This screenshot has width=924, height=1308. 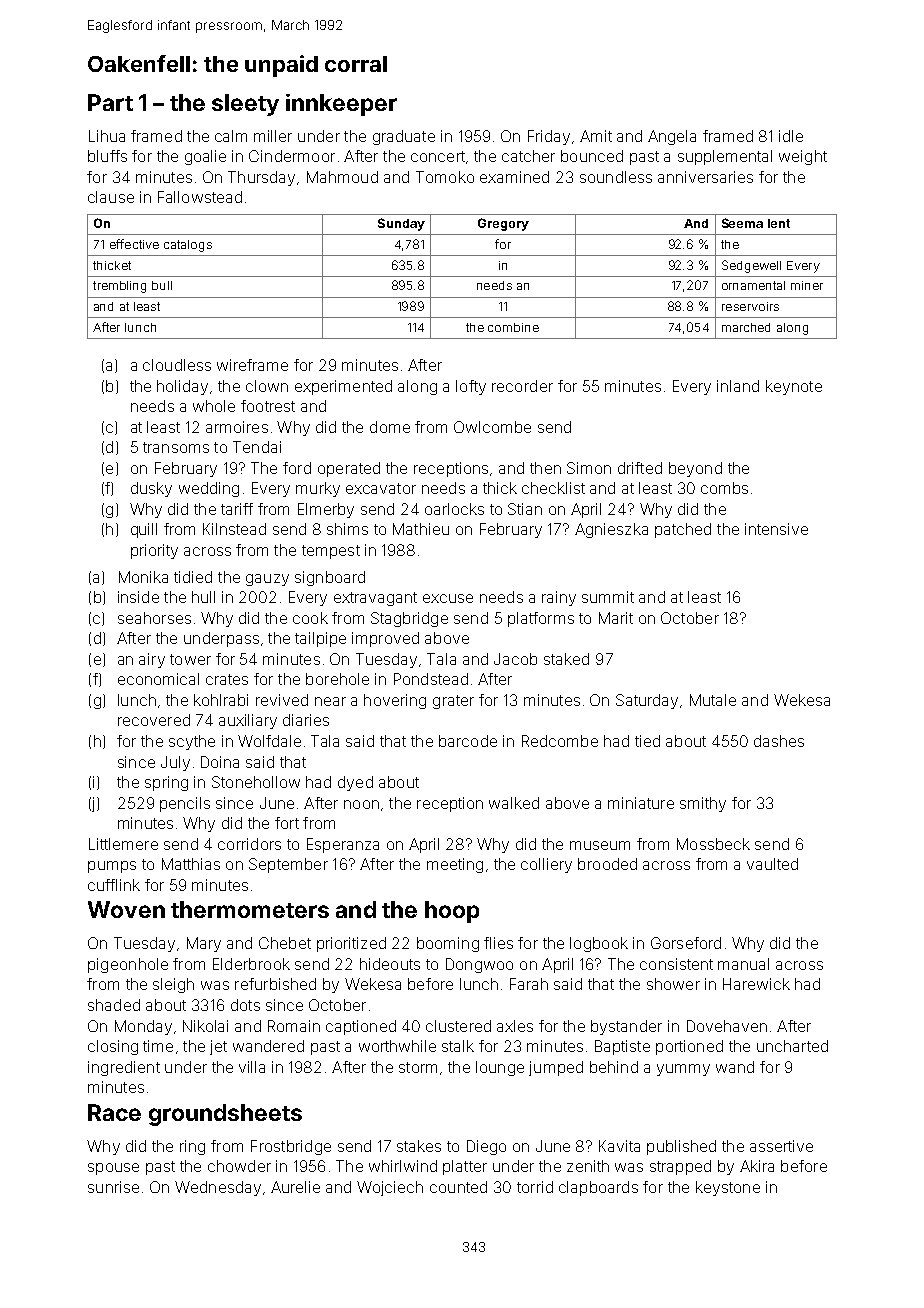 I want to click on Mutale, so click(x=713, y=700).
